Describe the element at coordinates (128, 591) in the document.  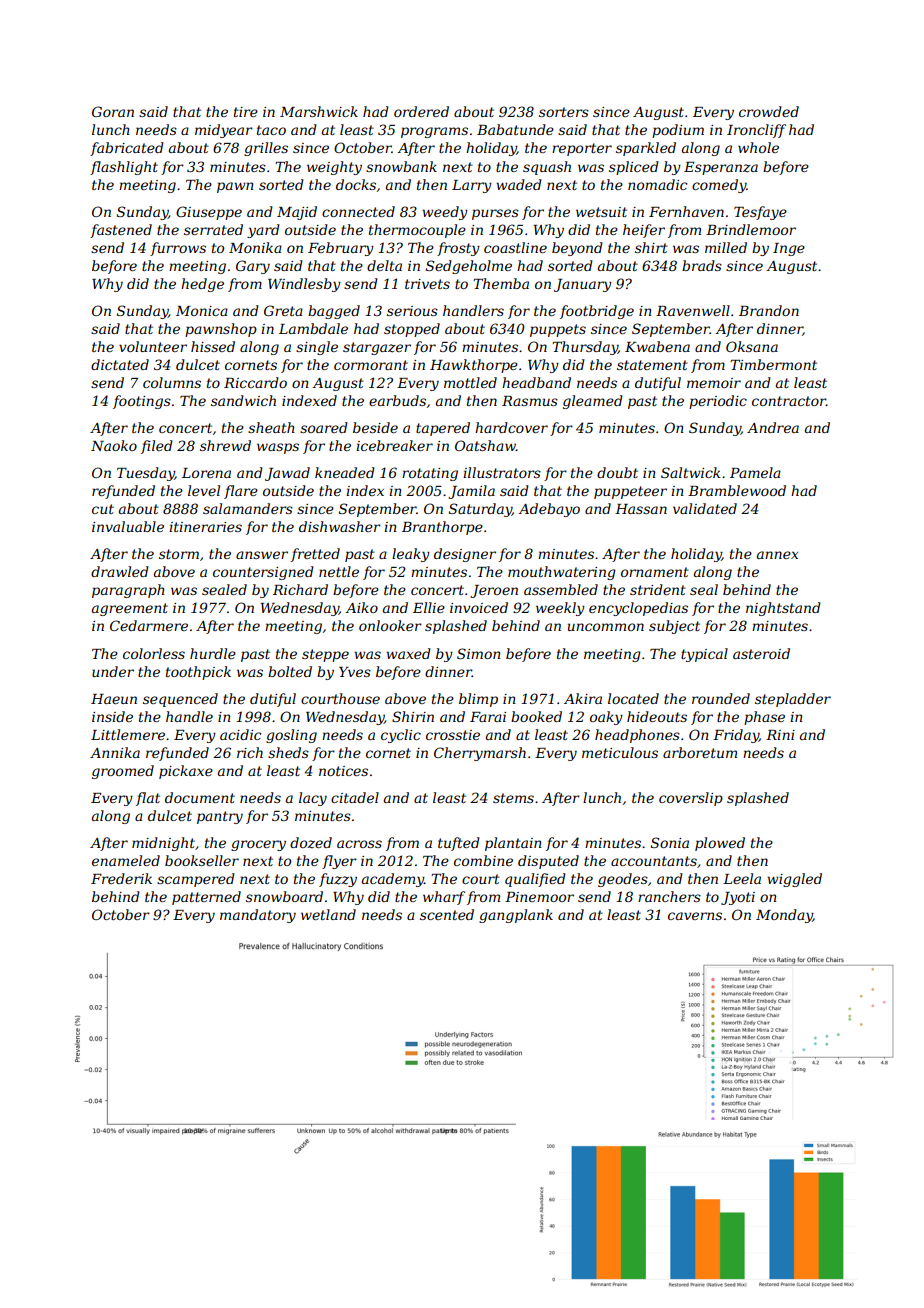
I see `paragraph` at that location.
